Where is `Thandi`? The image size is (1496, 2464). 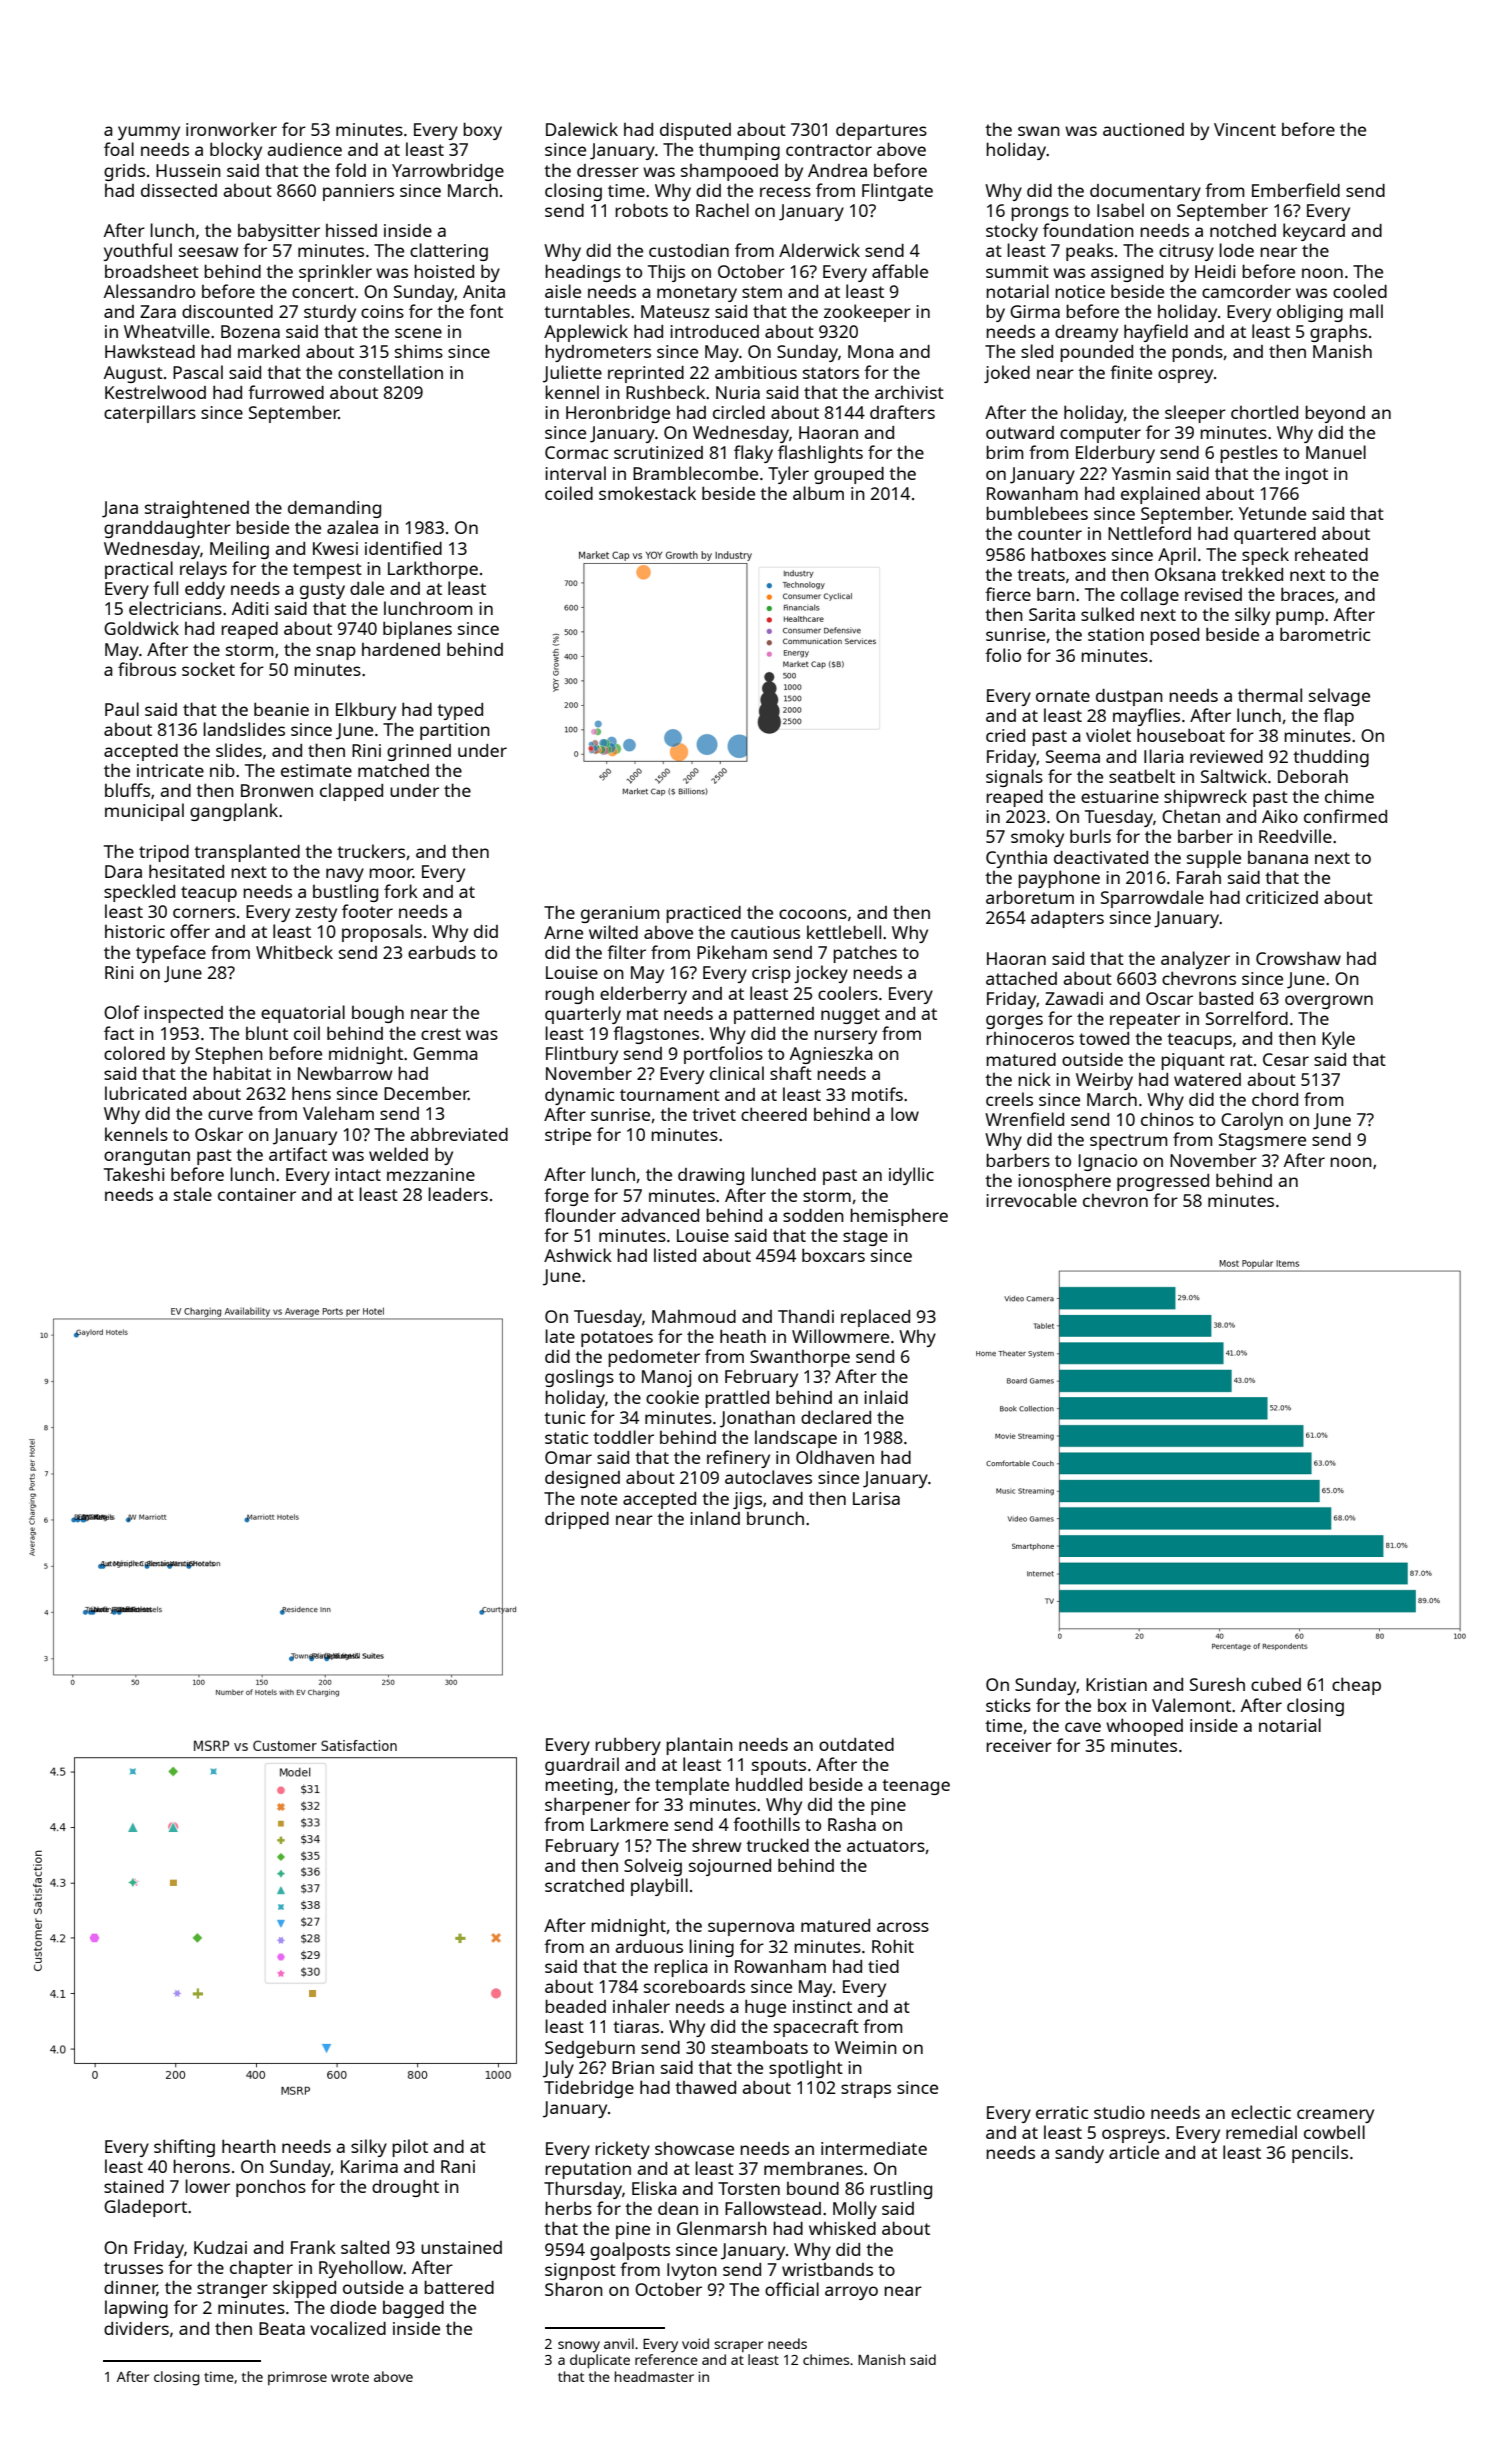
Thandi is located at coordinates (806, 1316).
